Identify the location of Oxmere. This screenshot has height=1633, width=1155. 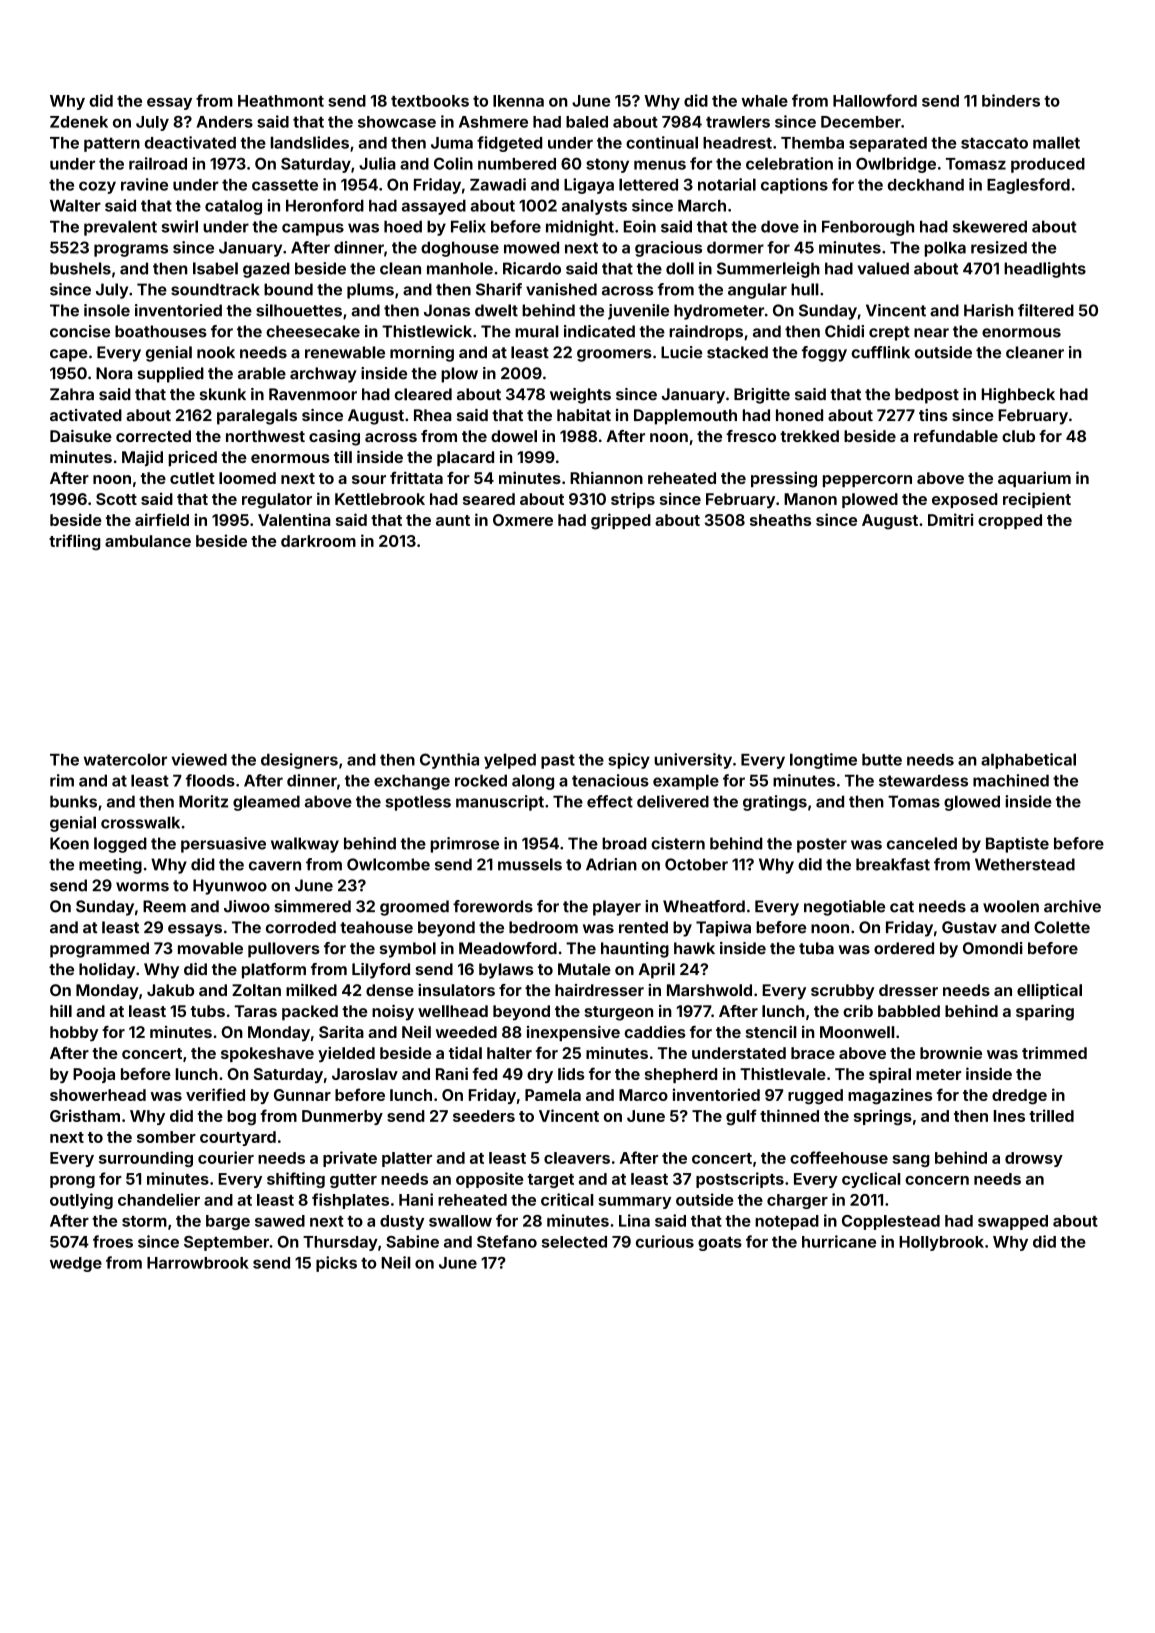
(523, 520).
